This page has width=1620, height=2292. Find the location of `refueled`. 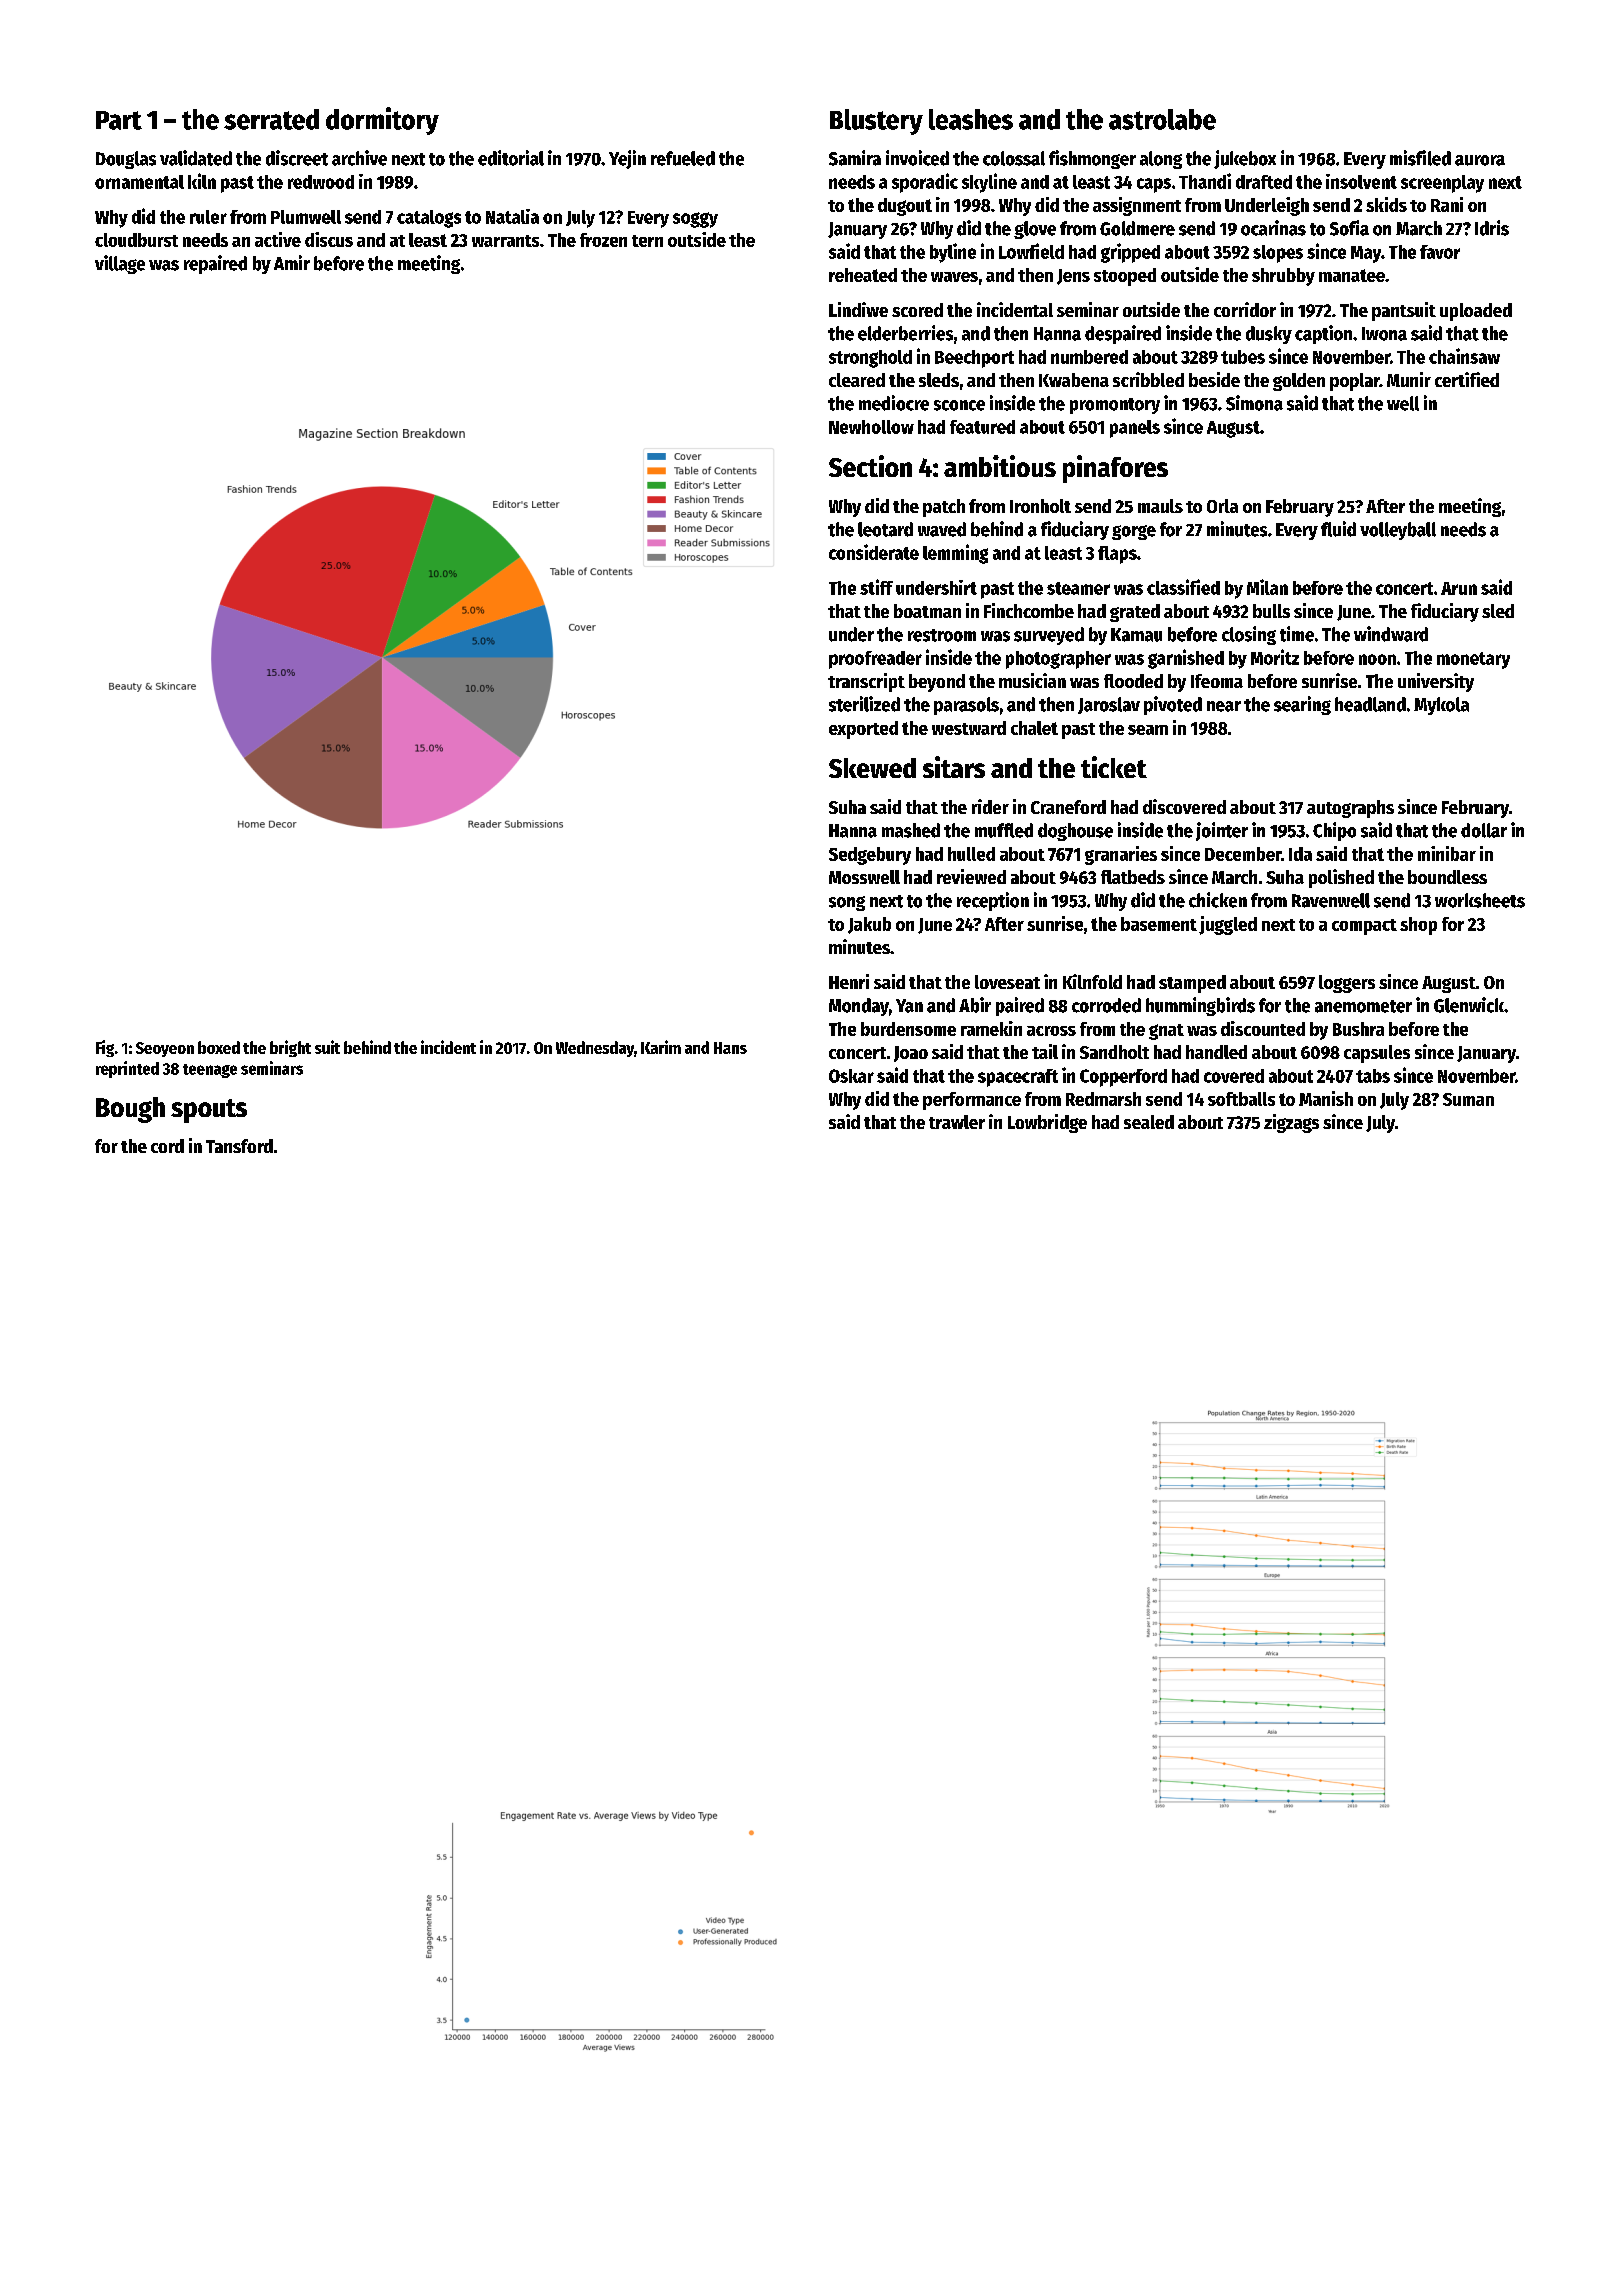

refueled is located at coordinates (683, 158).
